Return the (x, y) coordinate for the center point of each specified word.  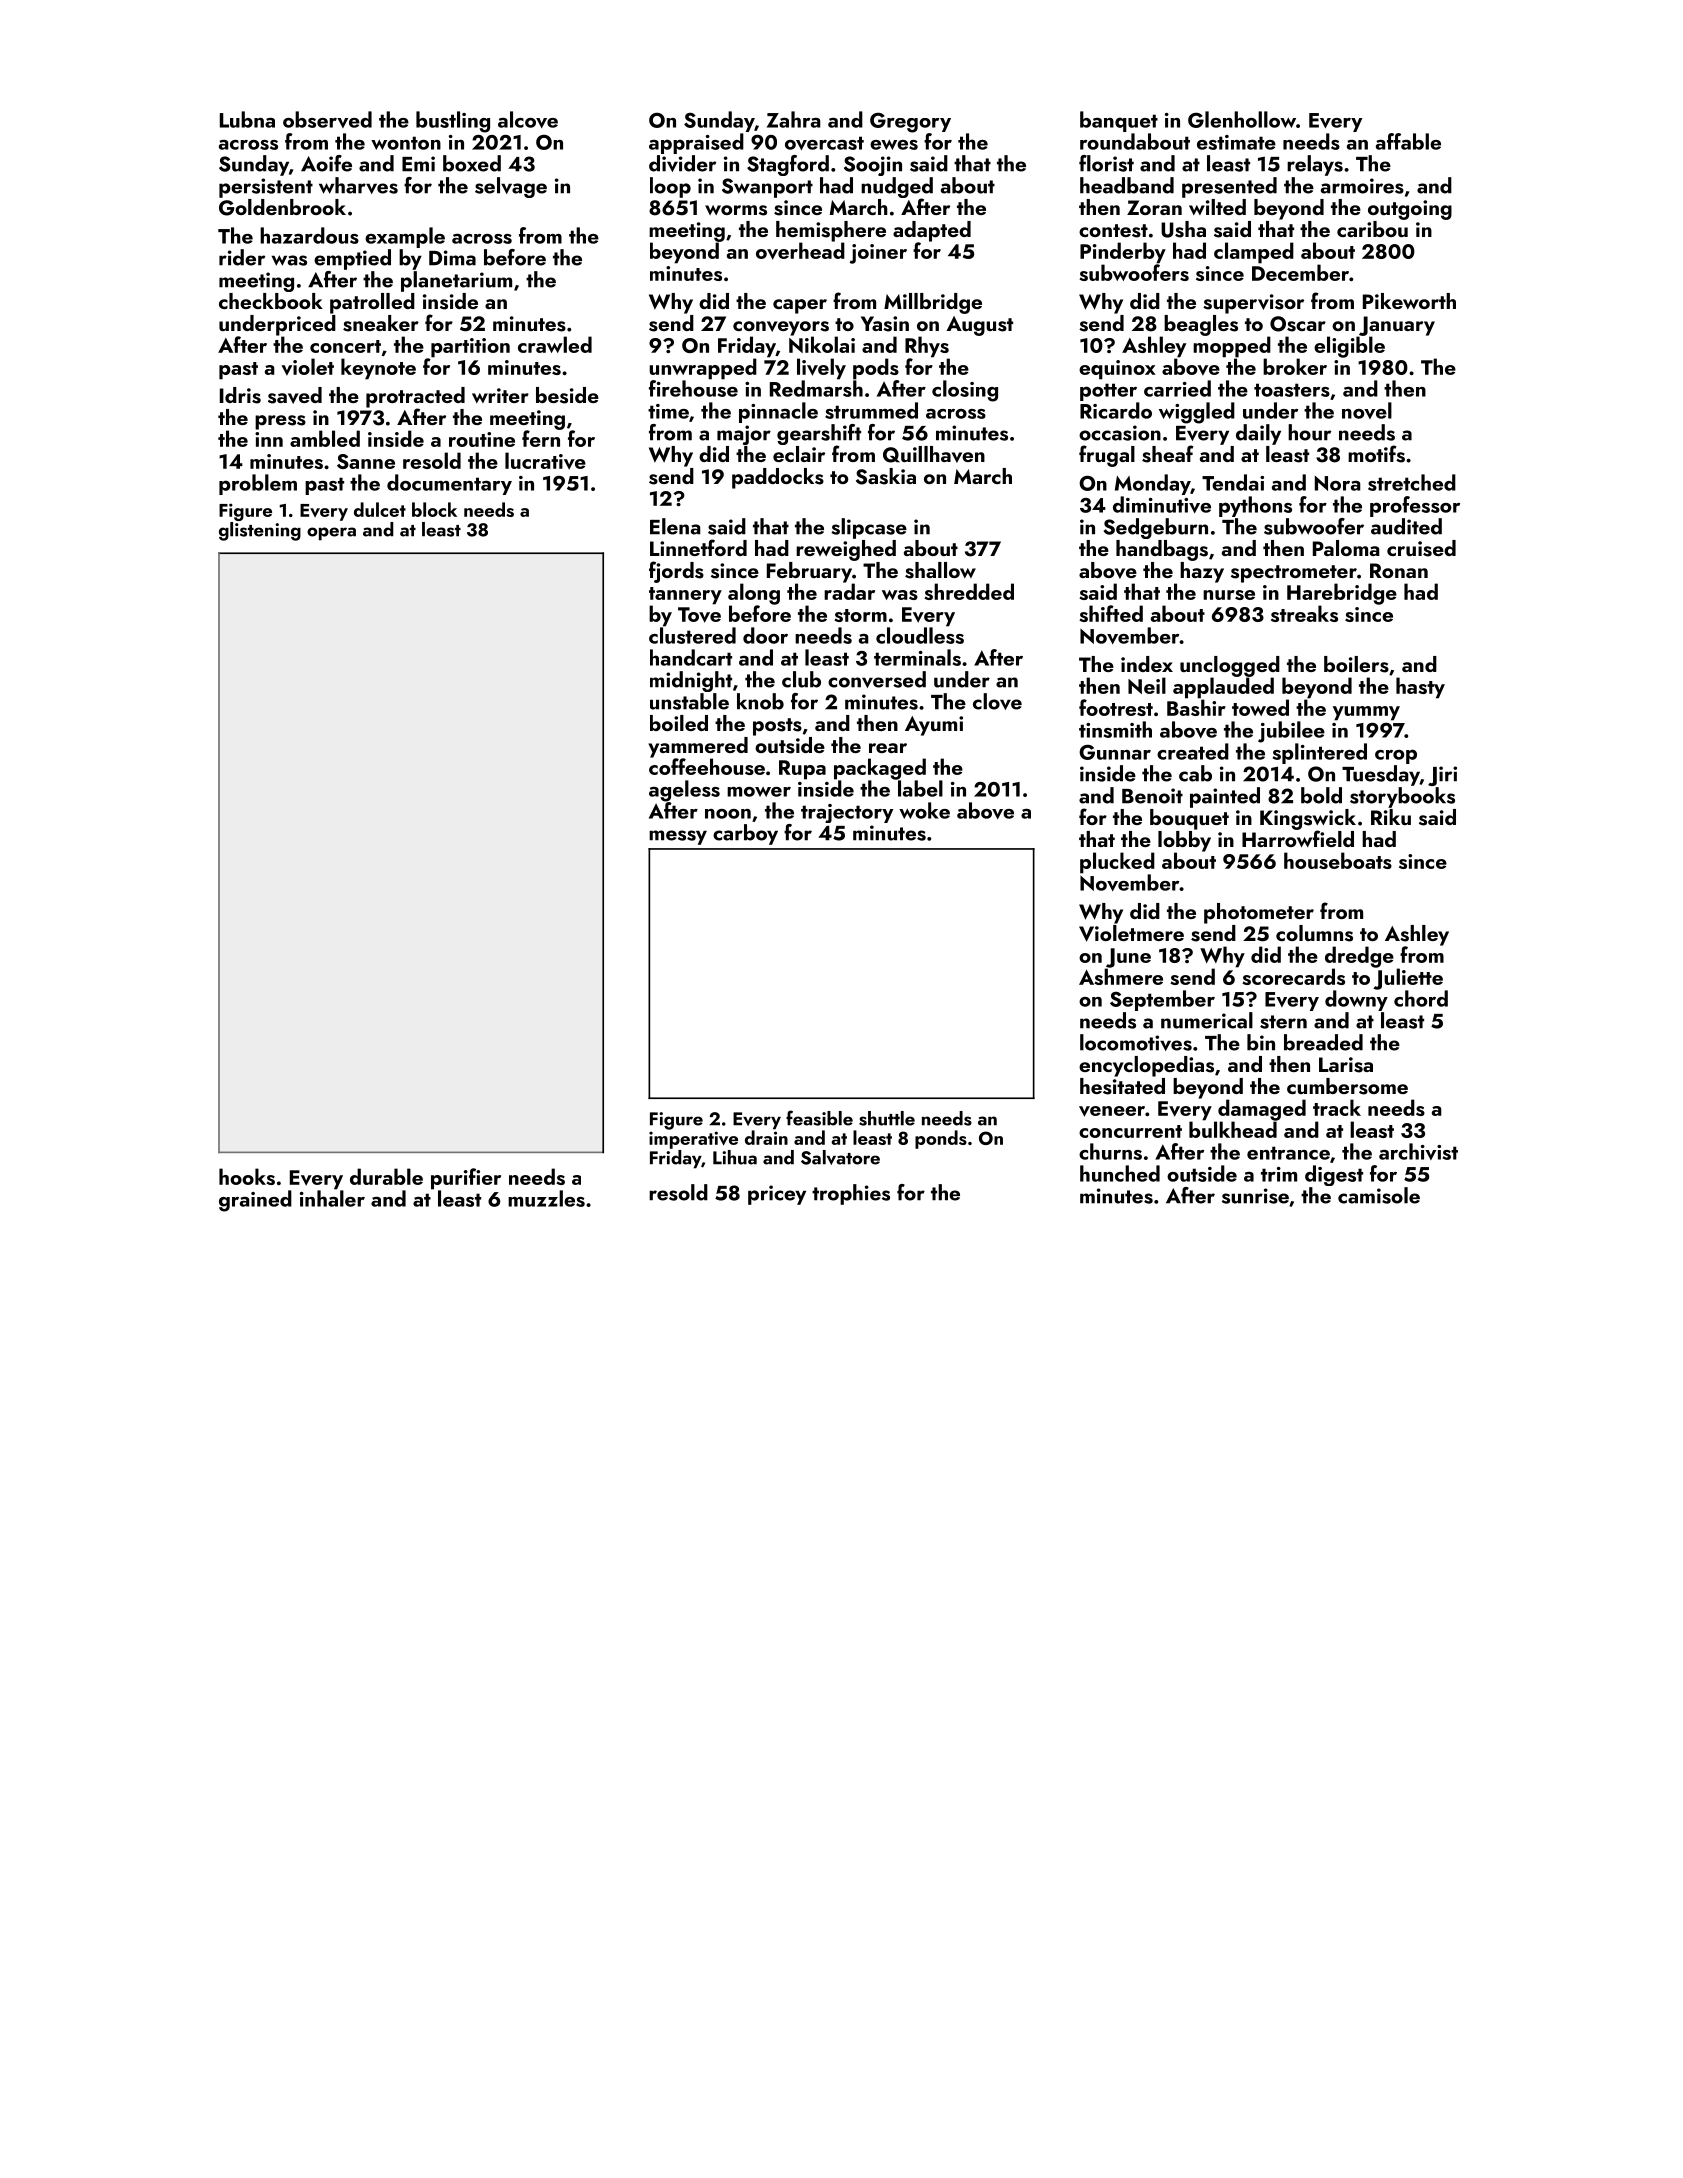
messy (678, 837)
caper (800, 306)
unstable (689, 701)
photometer (1259, 913)
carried (1177, 388)
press (280, 422)
